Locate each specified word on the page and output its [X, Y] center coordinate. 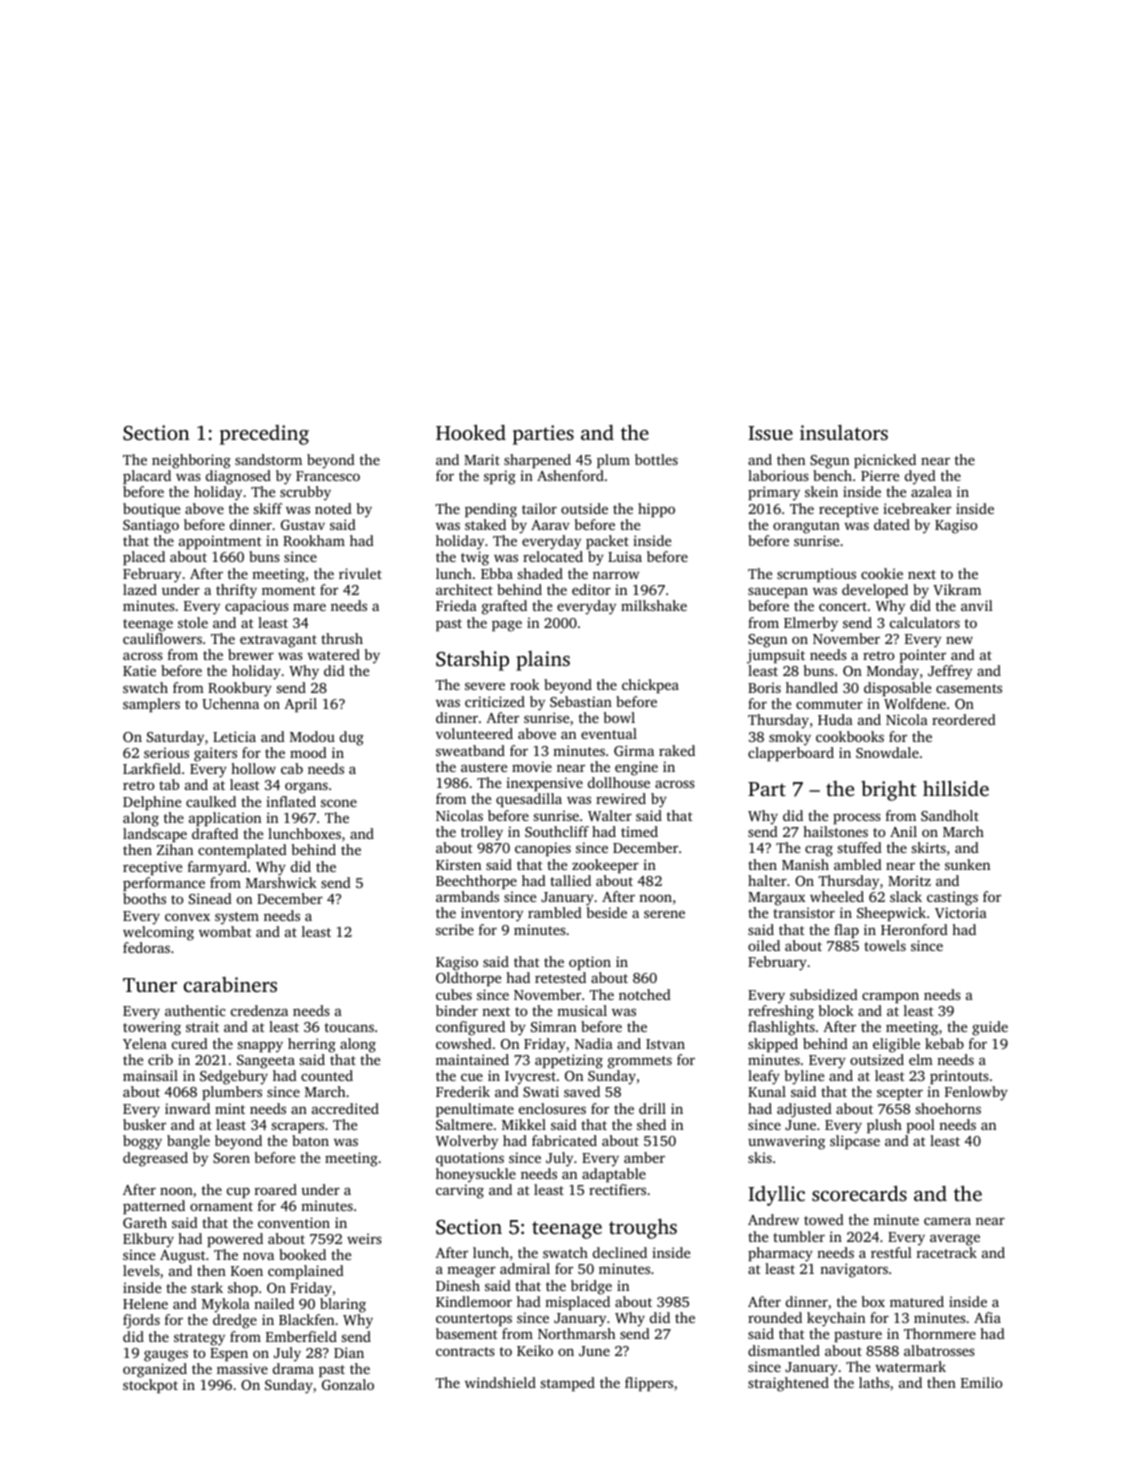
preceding [264, 435]
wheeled [837, 896]
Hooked [471, 432]
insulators [844, 432]
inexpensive [544, 784]
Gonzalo [348, 1384]
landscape [155, 835]
